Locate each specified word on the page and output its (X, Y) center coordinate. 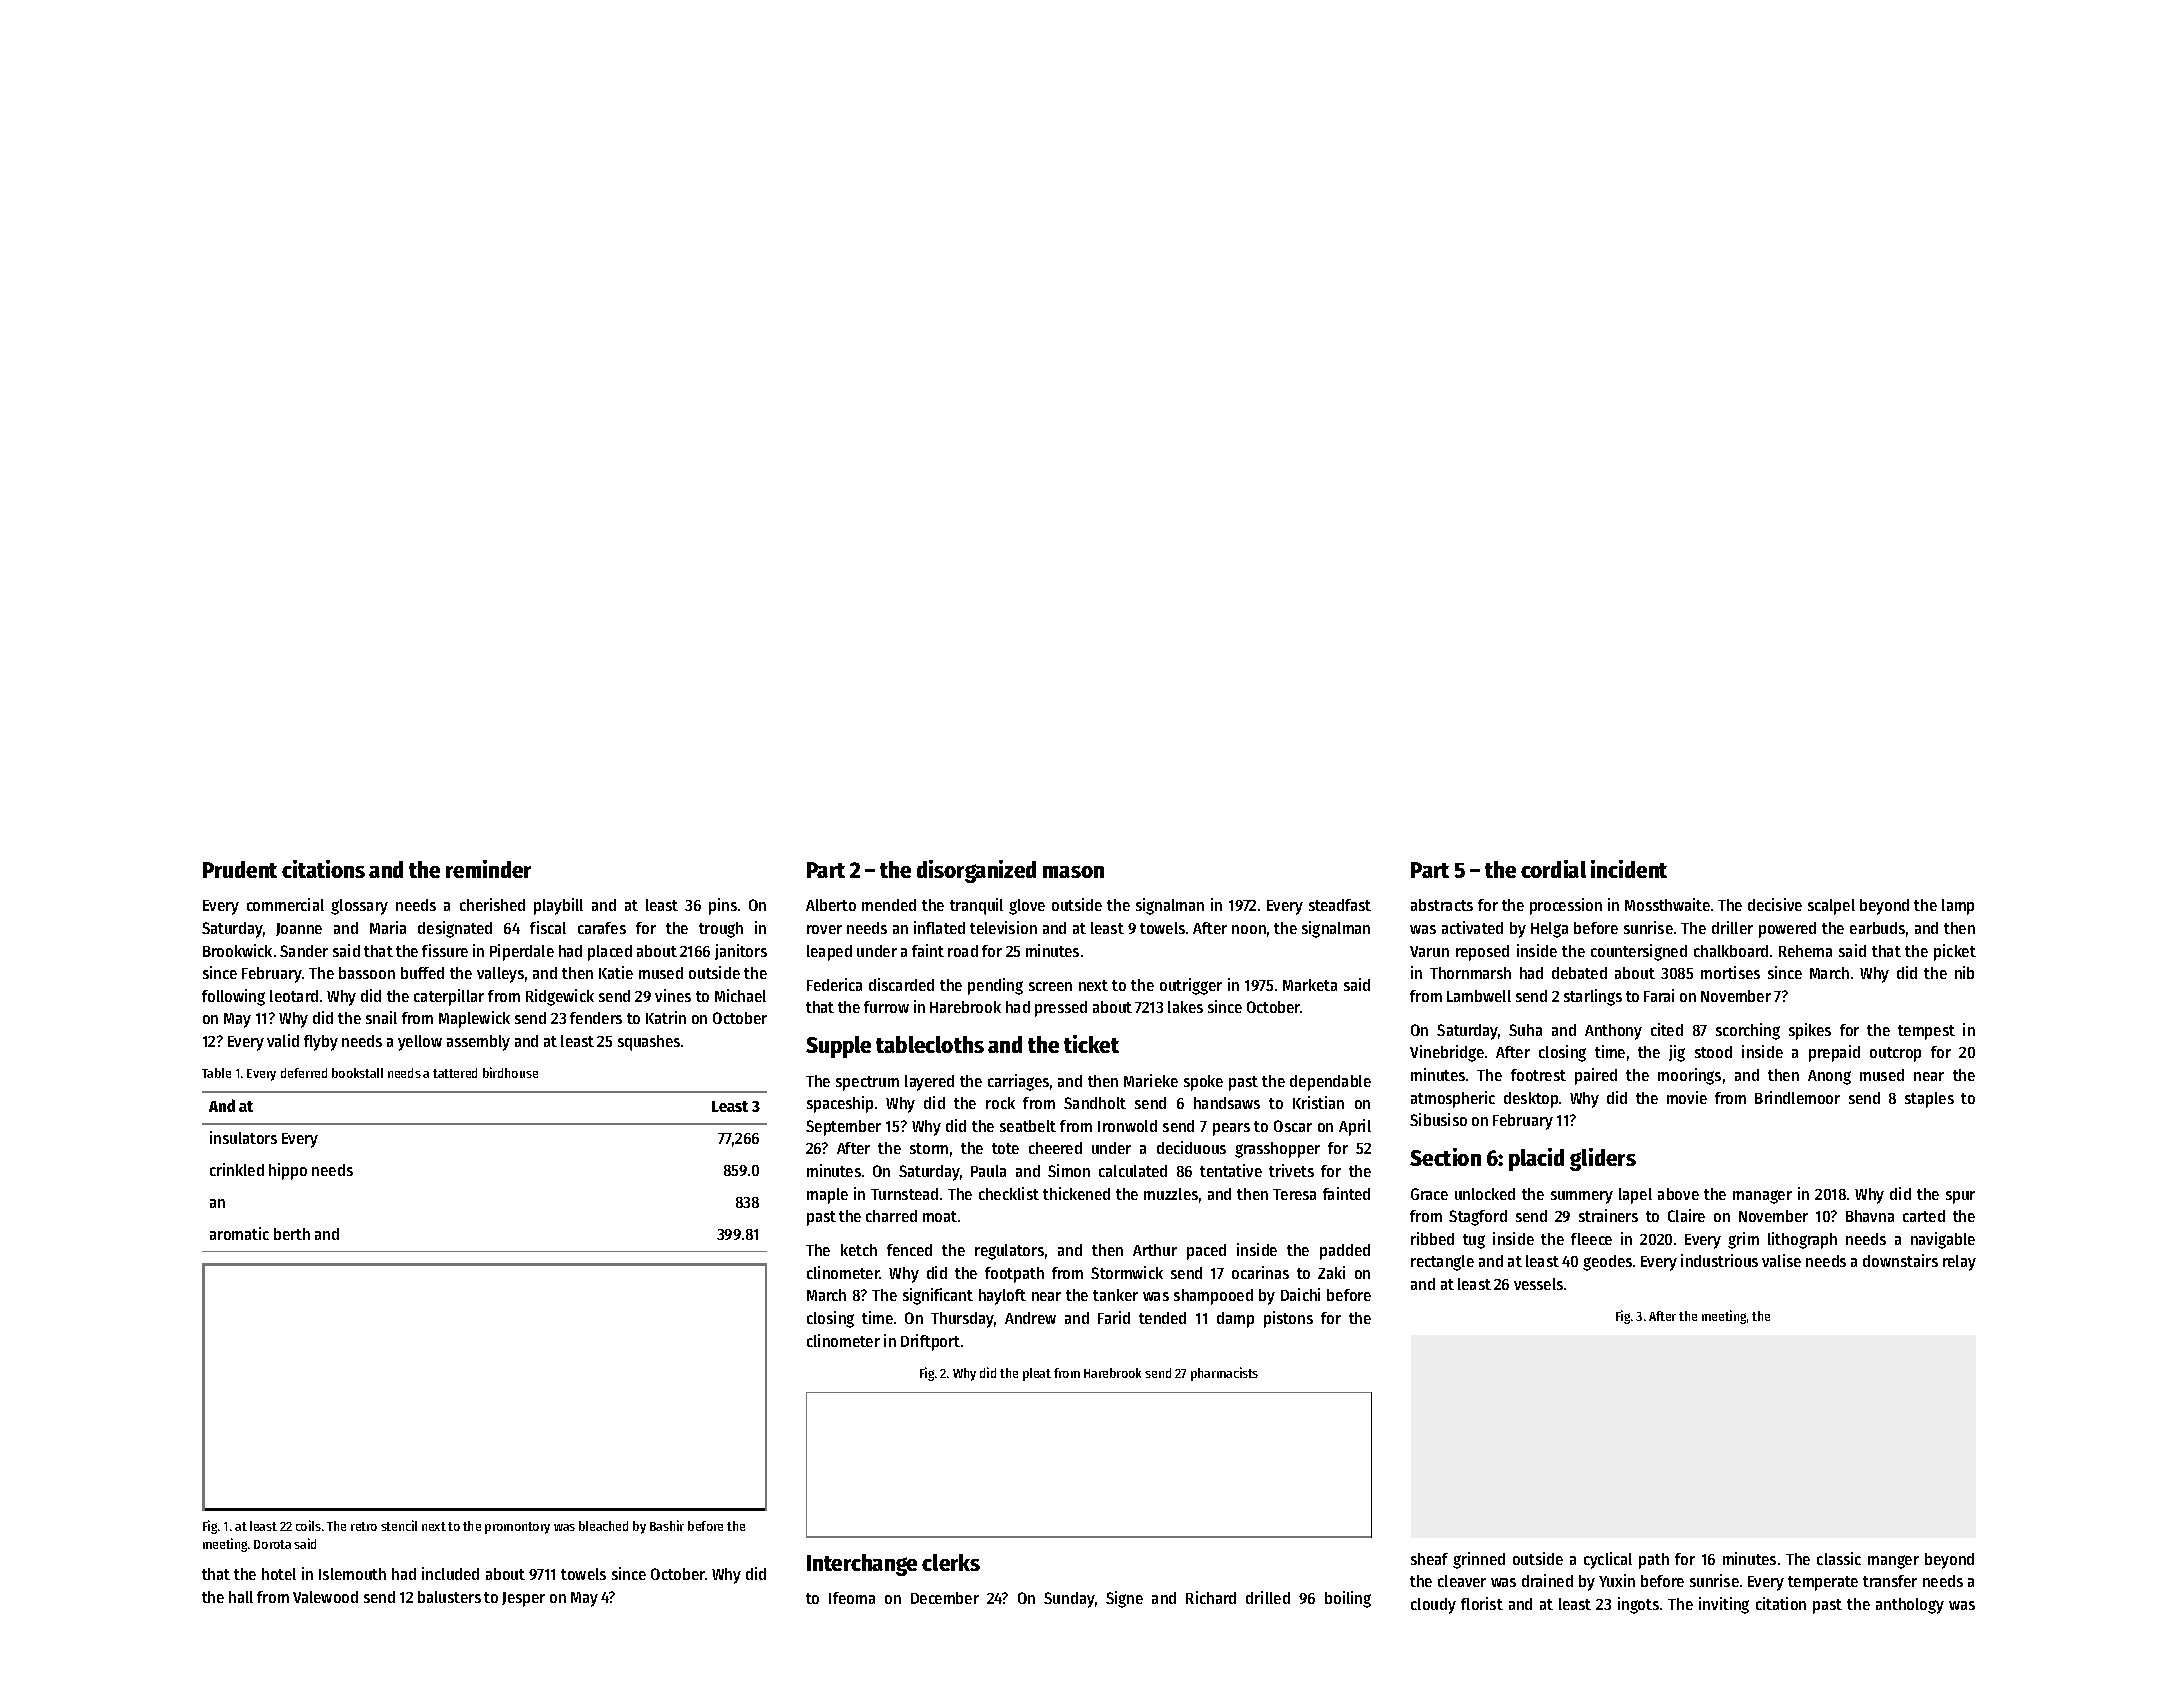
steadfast (1340, 905)
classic (1839, 1558)
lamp (1958, 907)
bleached (603, 1526)
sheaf (1429, 1559)
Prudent (240, 869)
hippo (288, 1171)
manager (1762, 1197)
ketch (859, 1250)
